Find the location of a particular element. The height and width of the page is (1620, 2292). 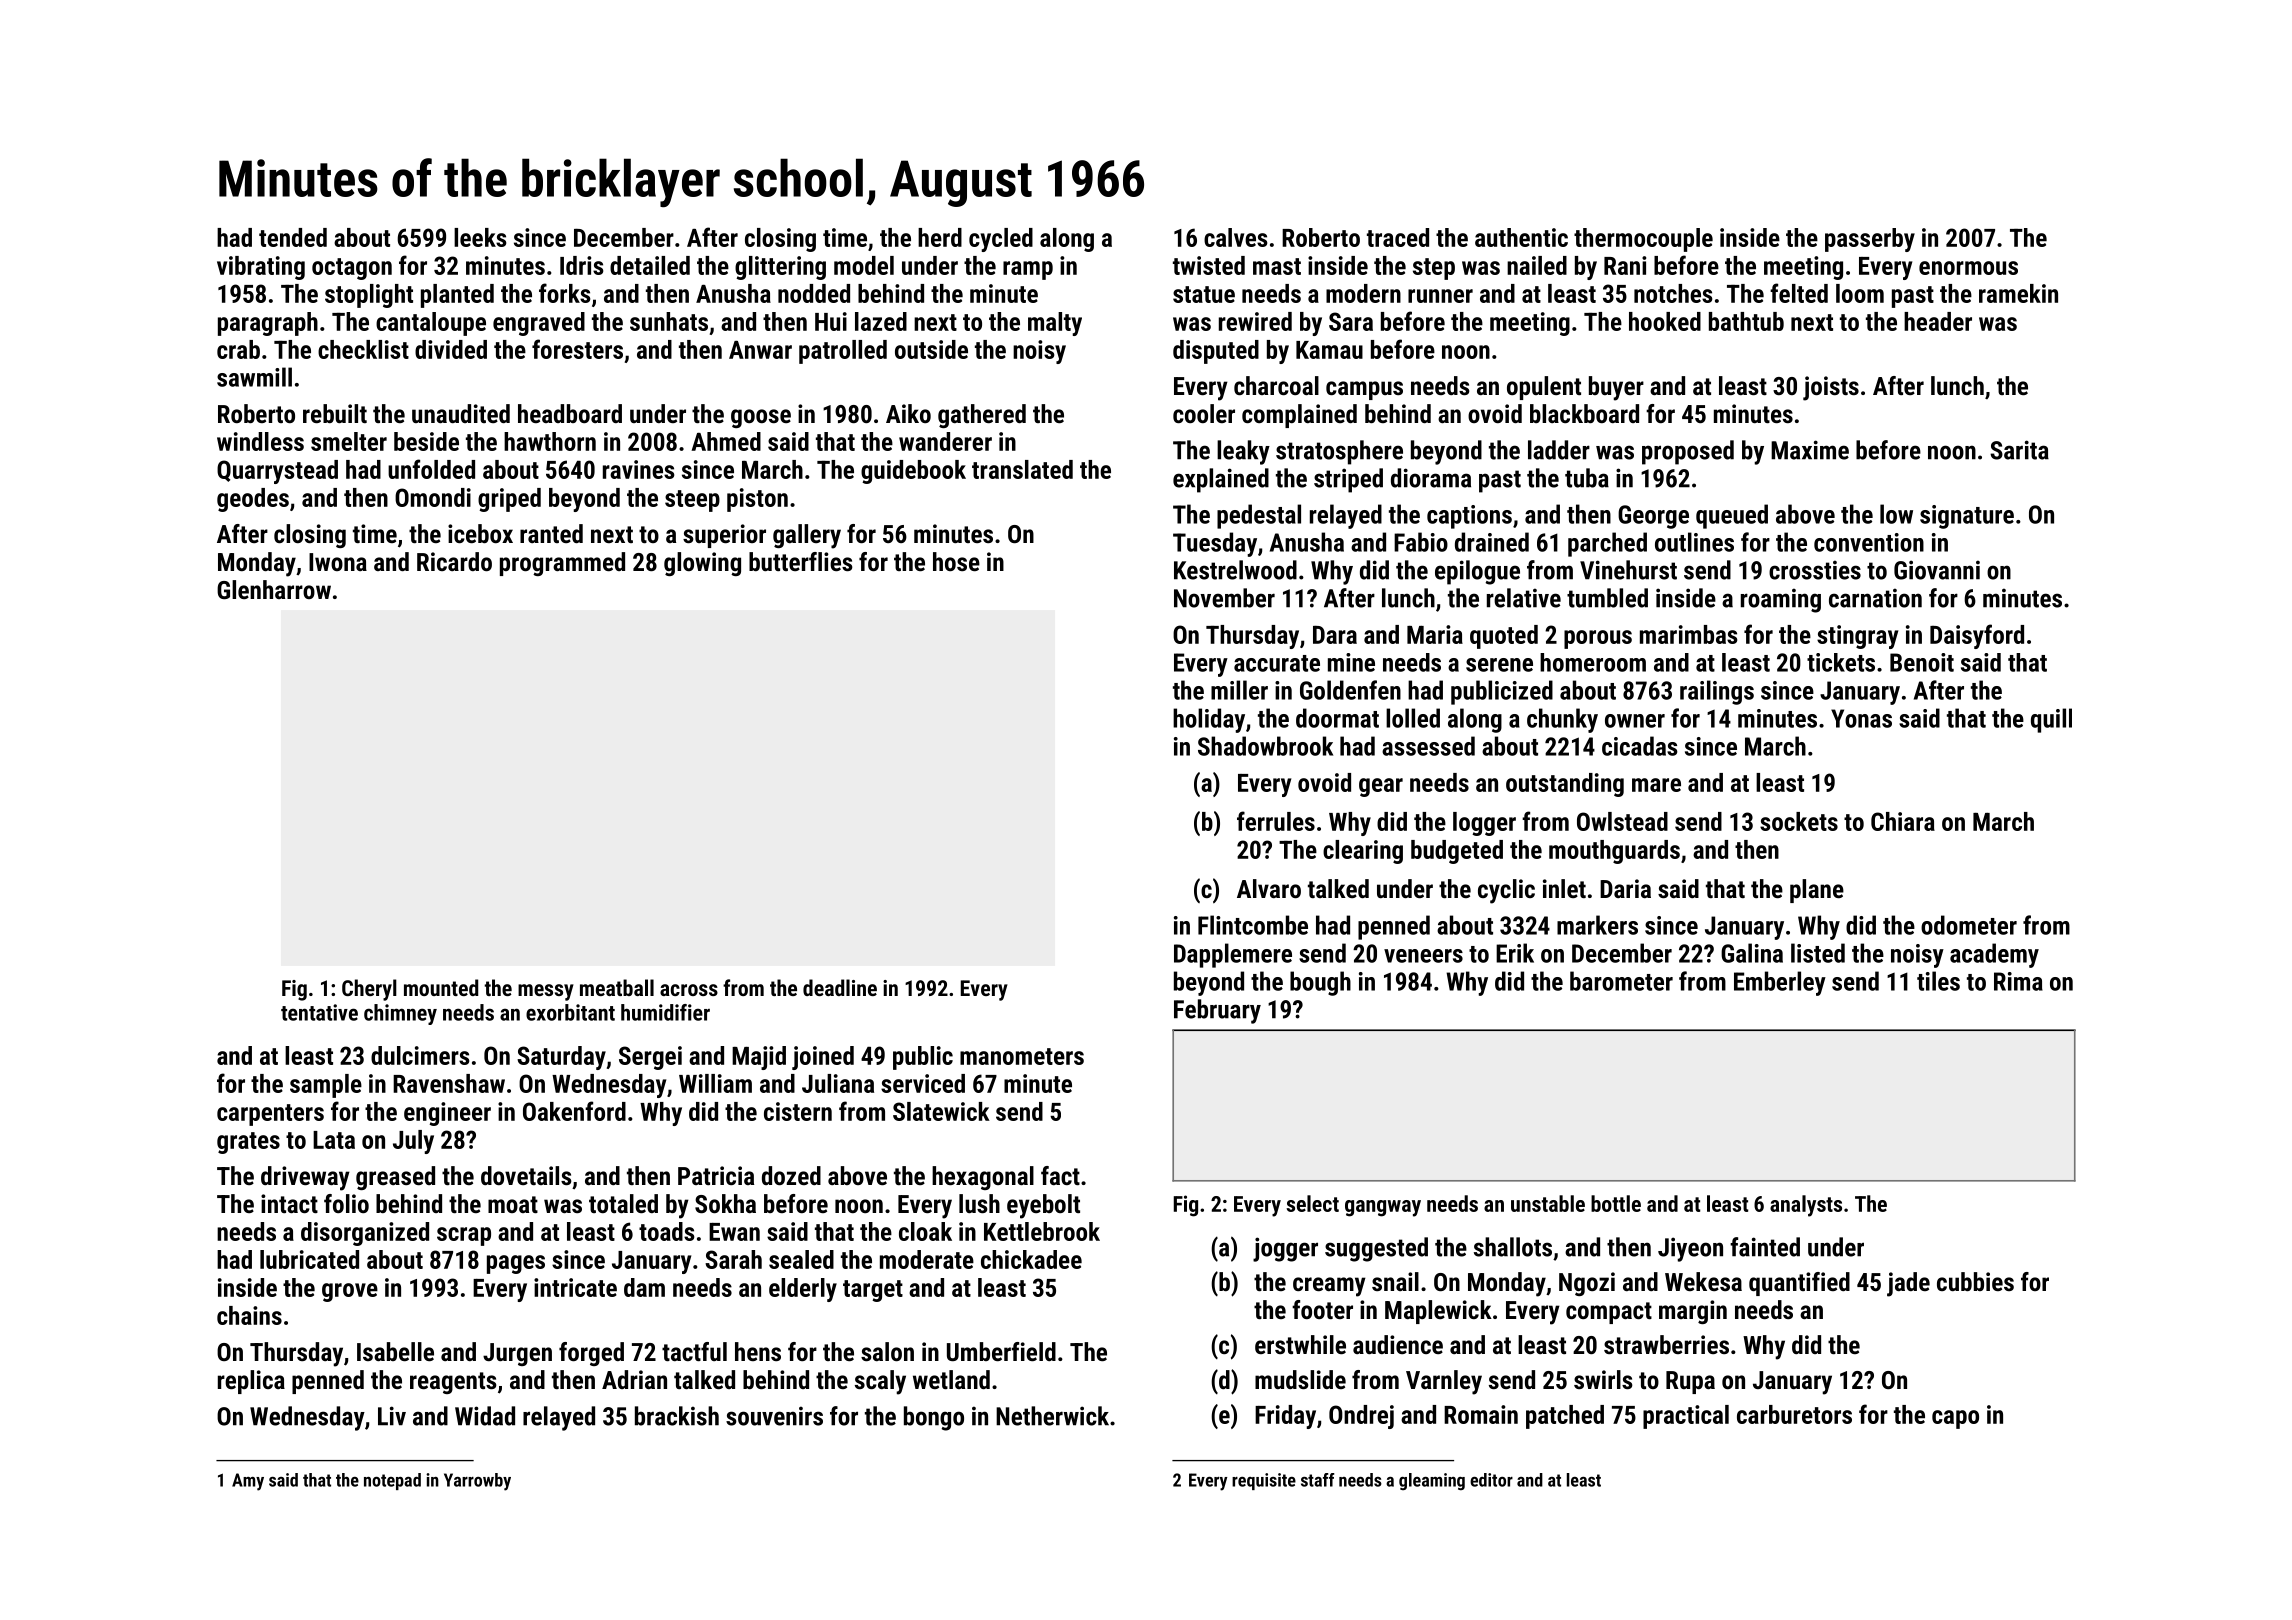

Yarrowby is located at coordinates (477, 1482).
